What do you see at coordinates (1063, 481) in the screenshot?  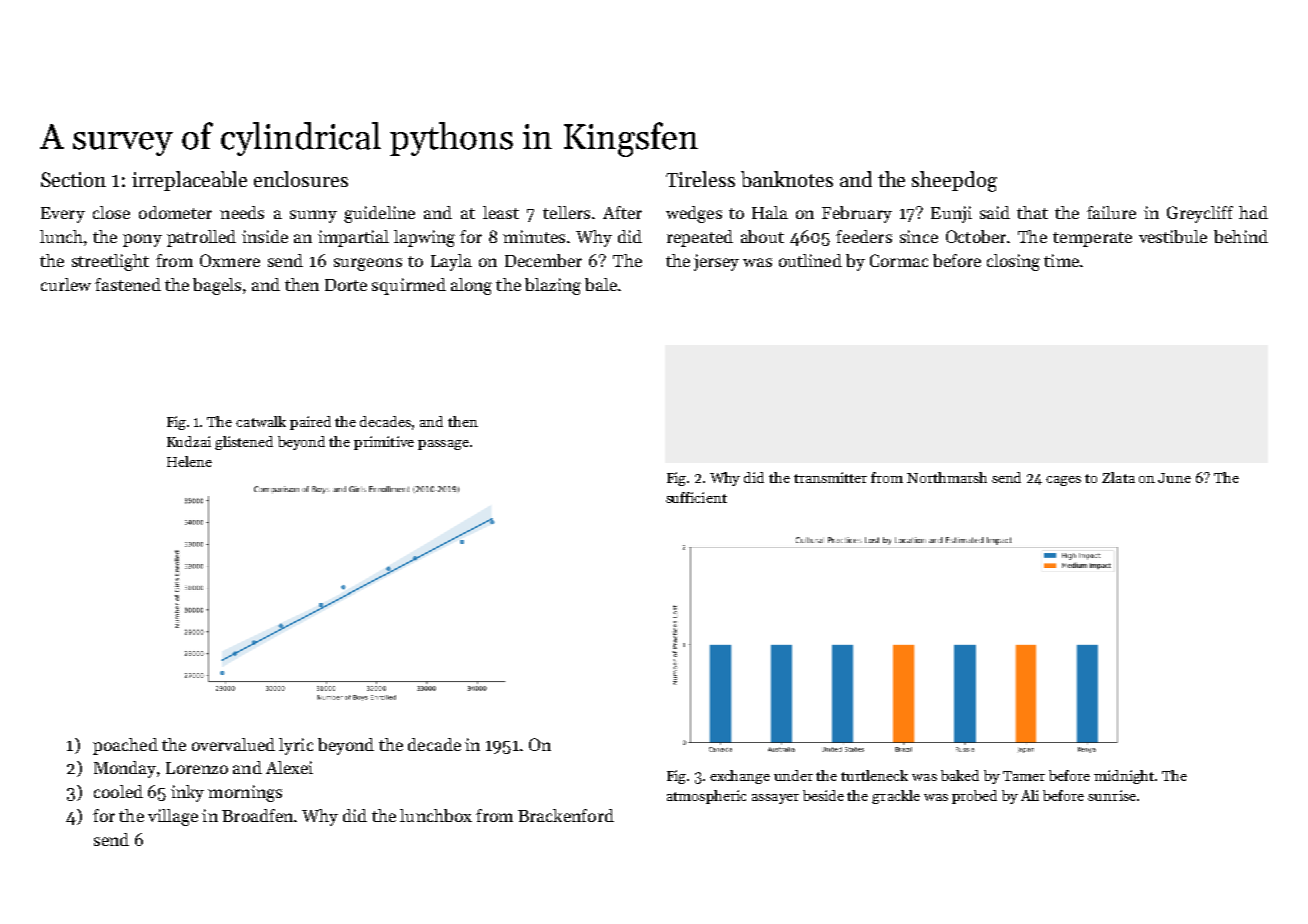 I see `cages` at bounding box center [1063, 481].
